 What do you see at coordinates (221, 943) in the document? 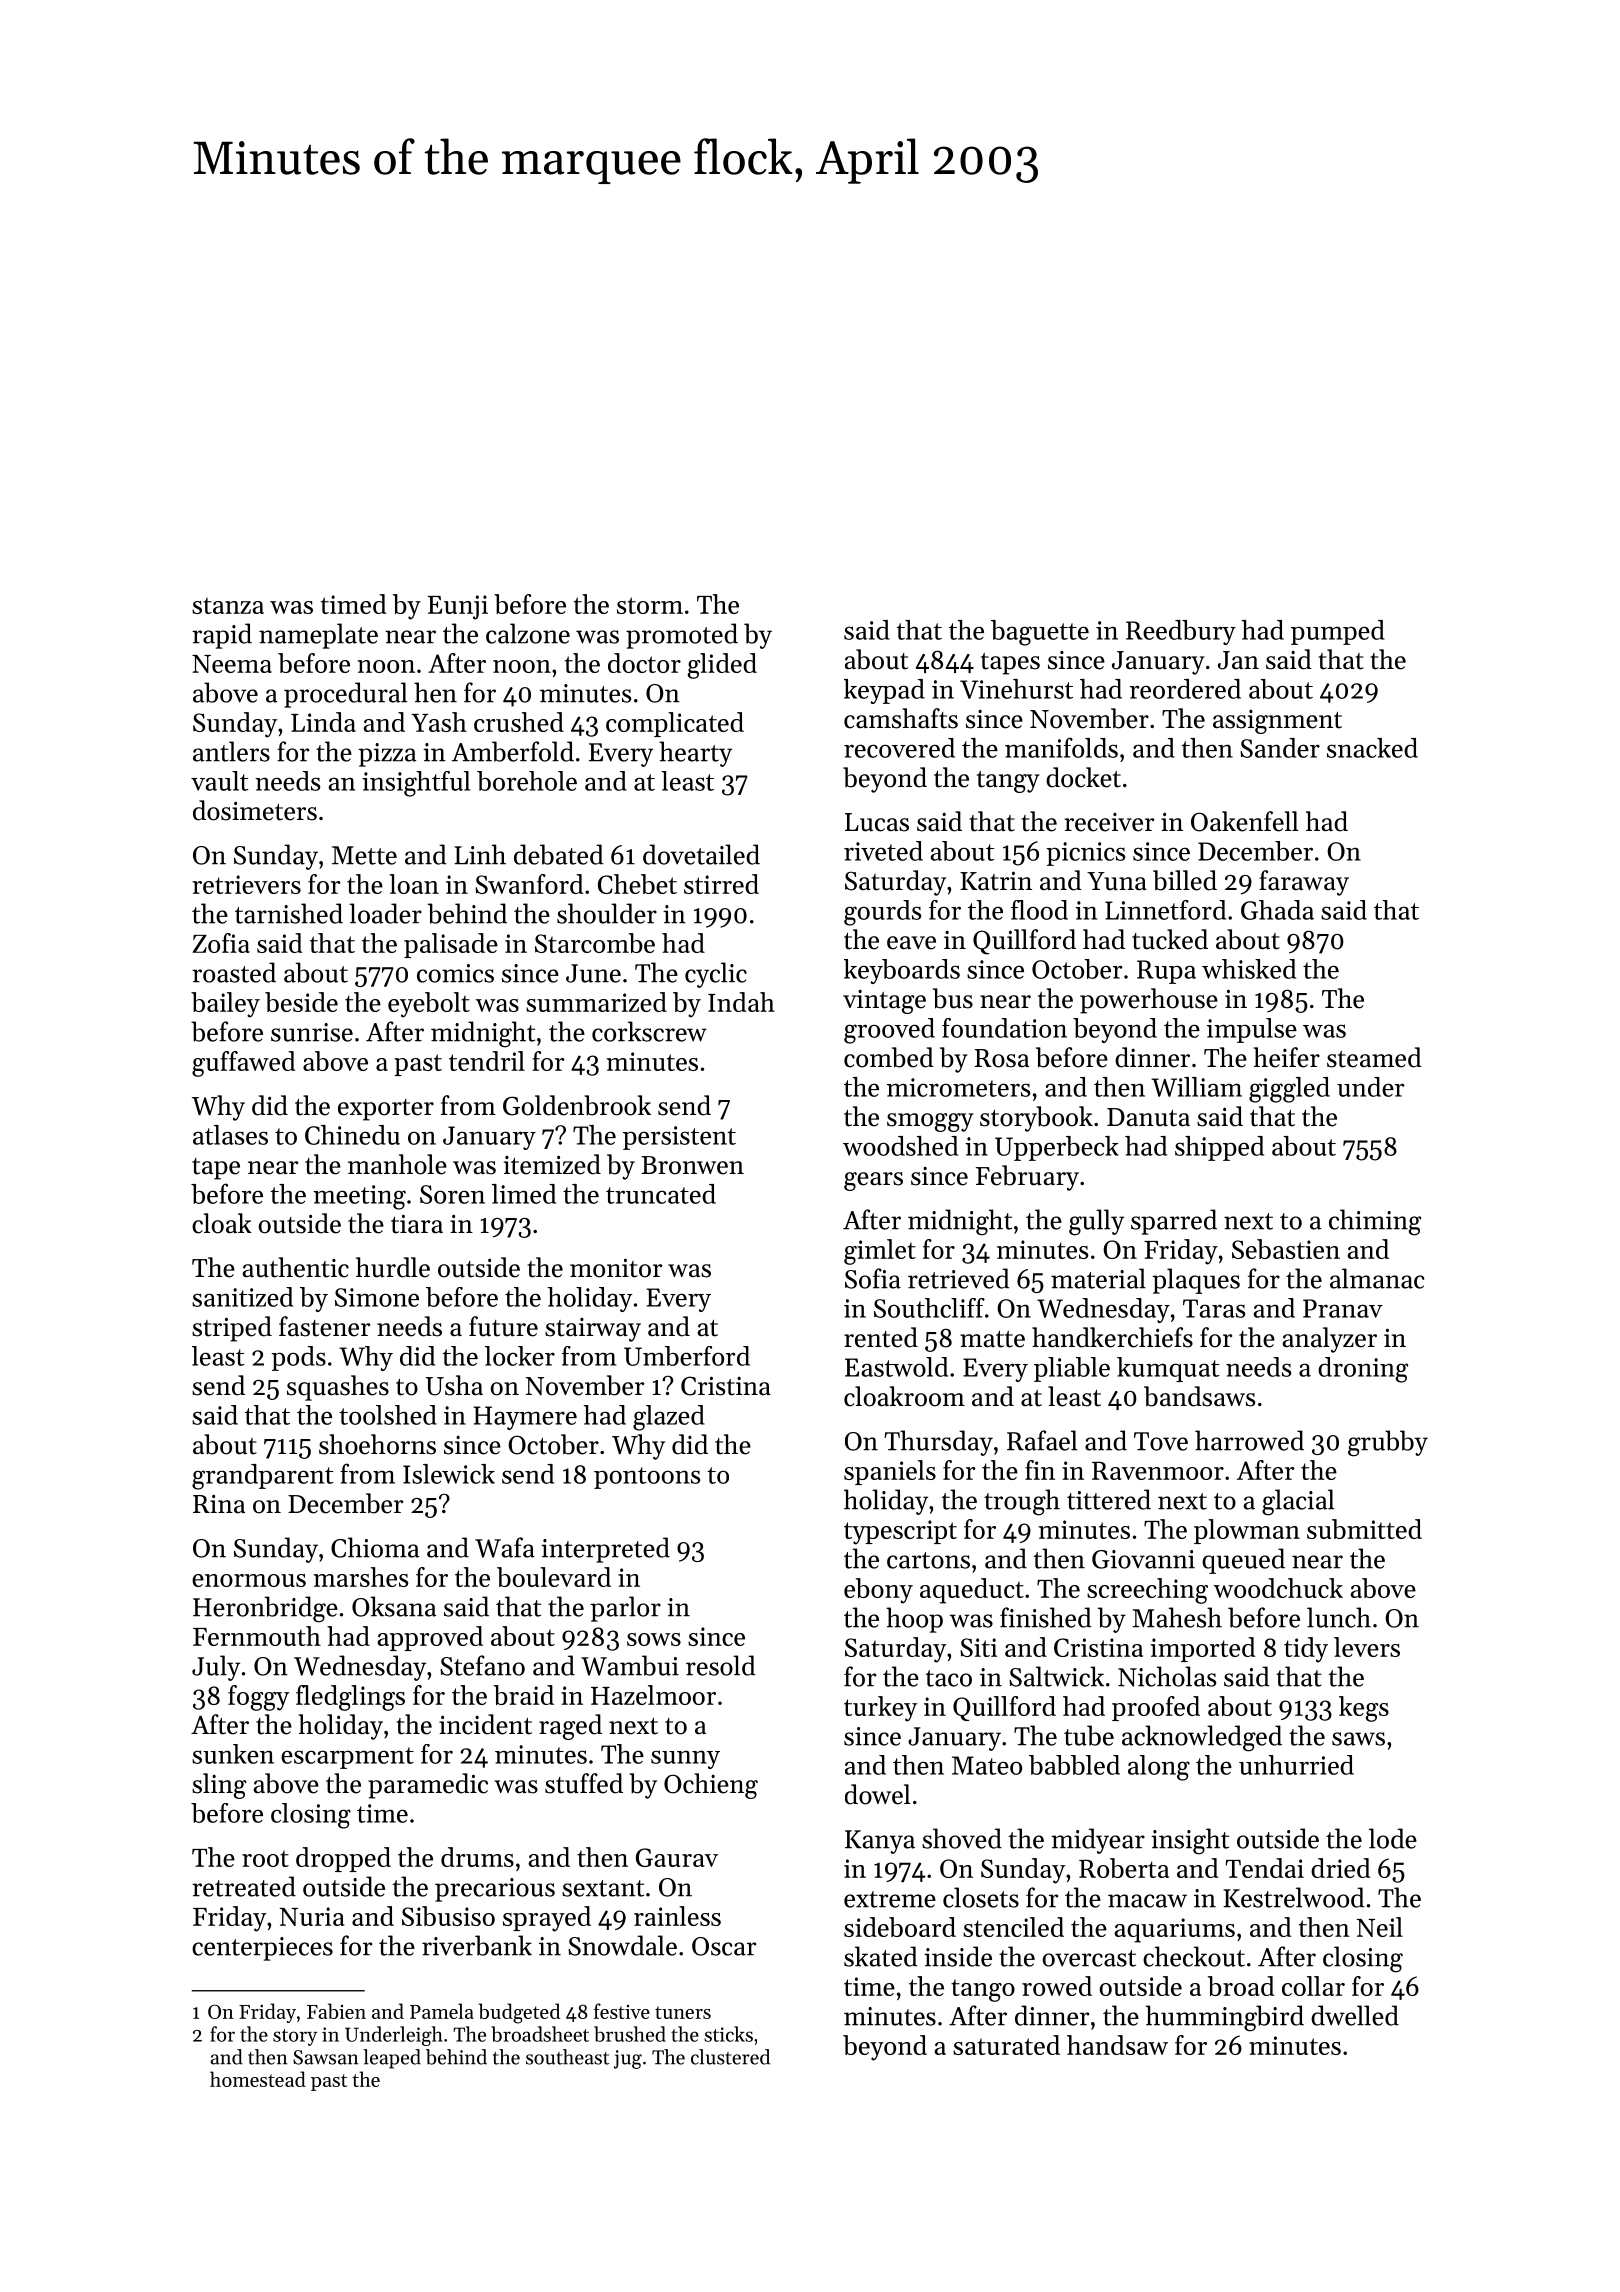
I see `Zofia` at bounding box center [221, 943].
